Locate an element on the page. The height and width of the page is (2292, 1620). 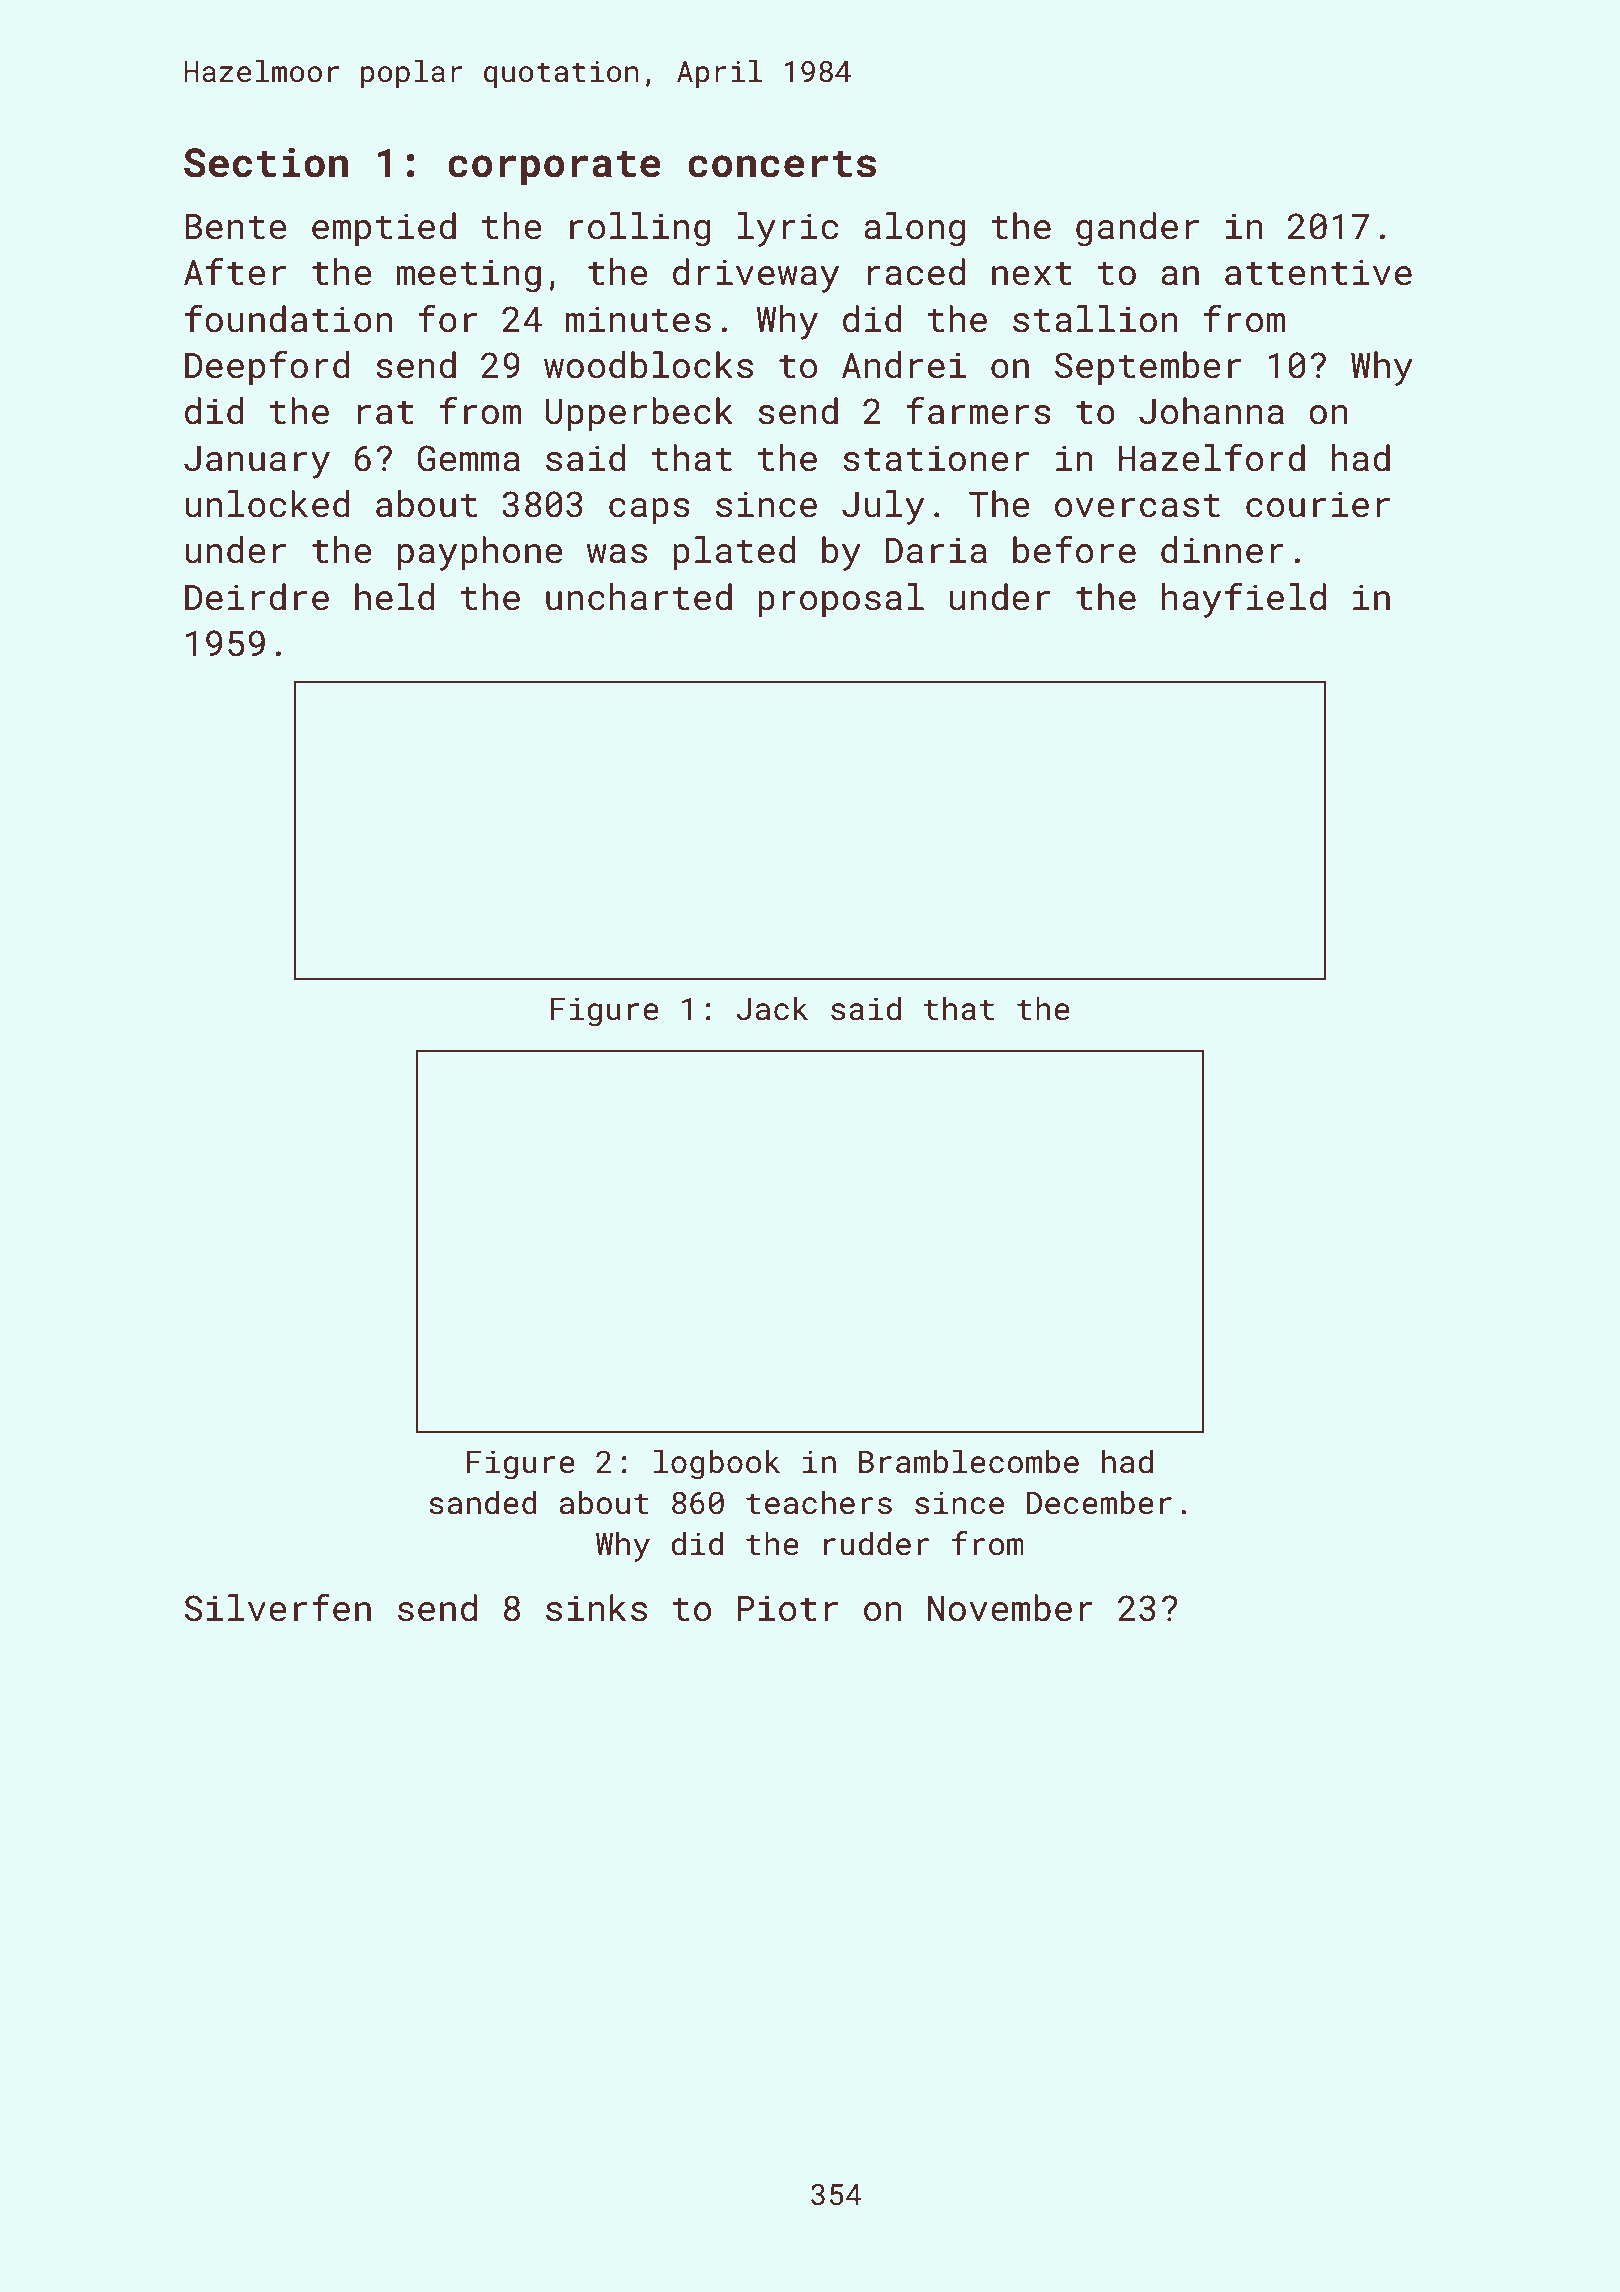
proposal is located at coordinates (841, 600).
